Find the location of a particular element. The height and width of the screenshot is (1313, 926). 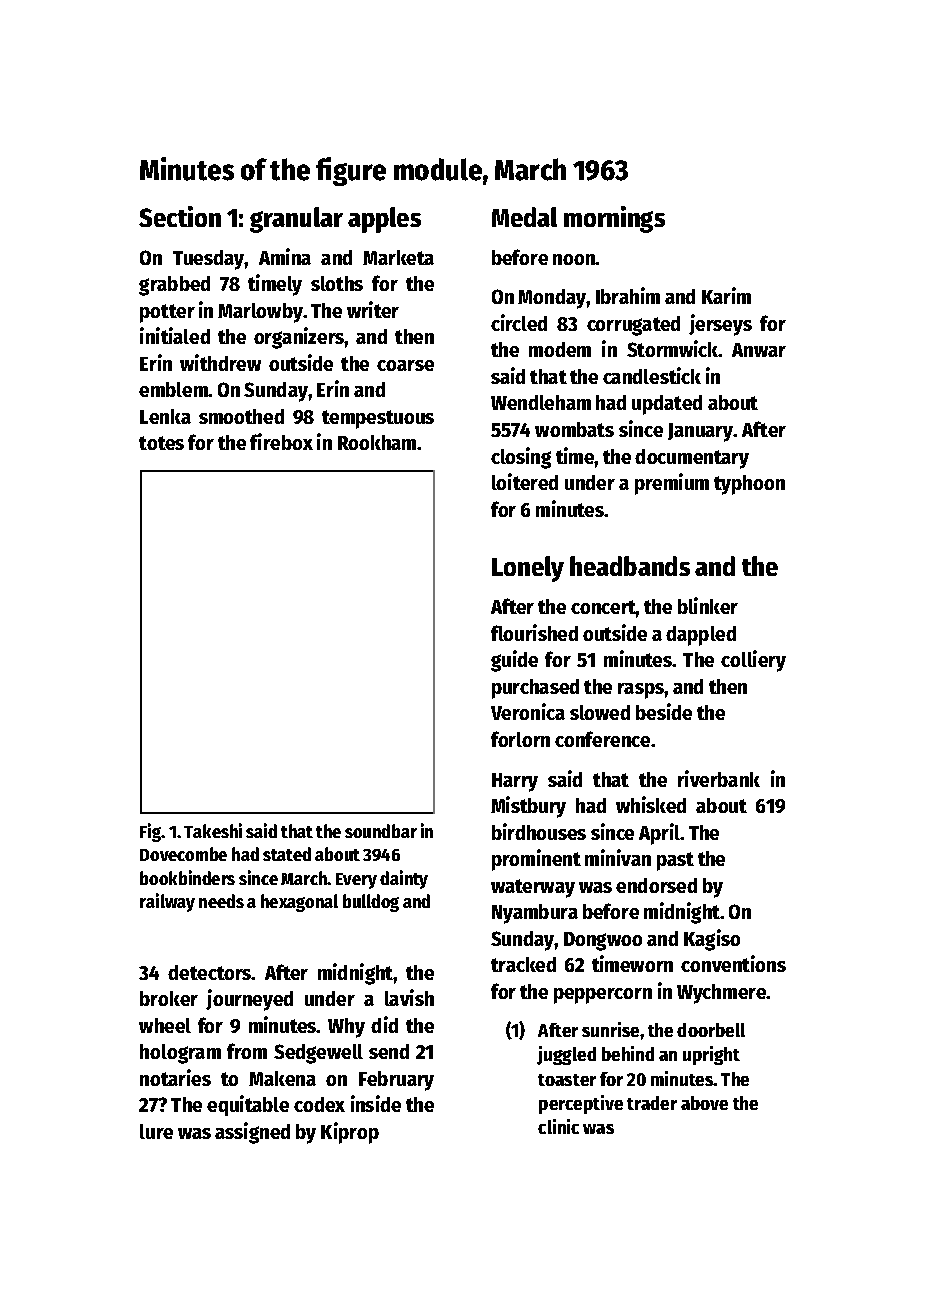

Kiprop is located at coordinates (350, 1133).
